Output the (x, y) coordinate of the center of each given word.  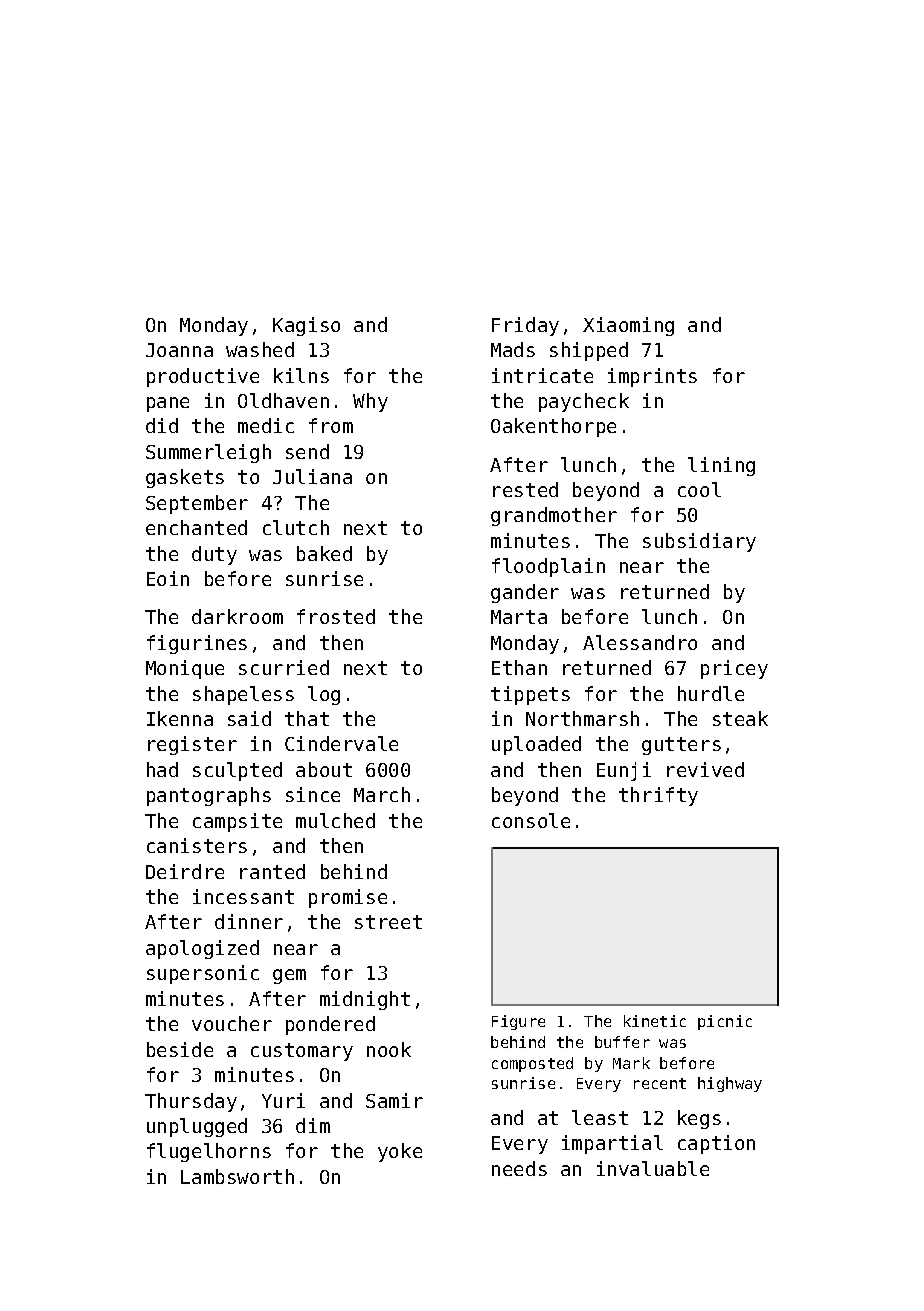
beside (180, 1049)
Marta (519, 617)
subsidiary (699, 542)
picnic (725, 1022)
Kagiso (306, 326)
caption (716, 1144)
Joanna (179, 350)
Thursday (191, 1102)
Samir (394, 1100)
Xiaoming (628, 326)
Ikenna (180, 718)
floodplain (548, 567)
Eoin (168, 578)
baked (324, 553)
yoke (400, 1152)
